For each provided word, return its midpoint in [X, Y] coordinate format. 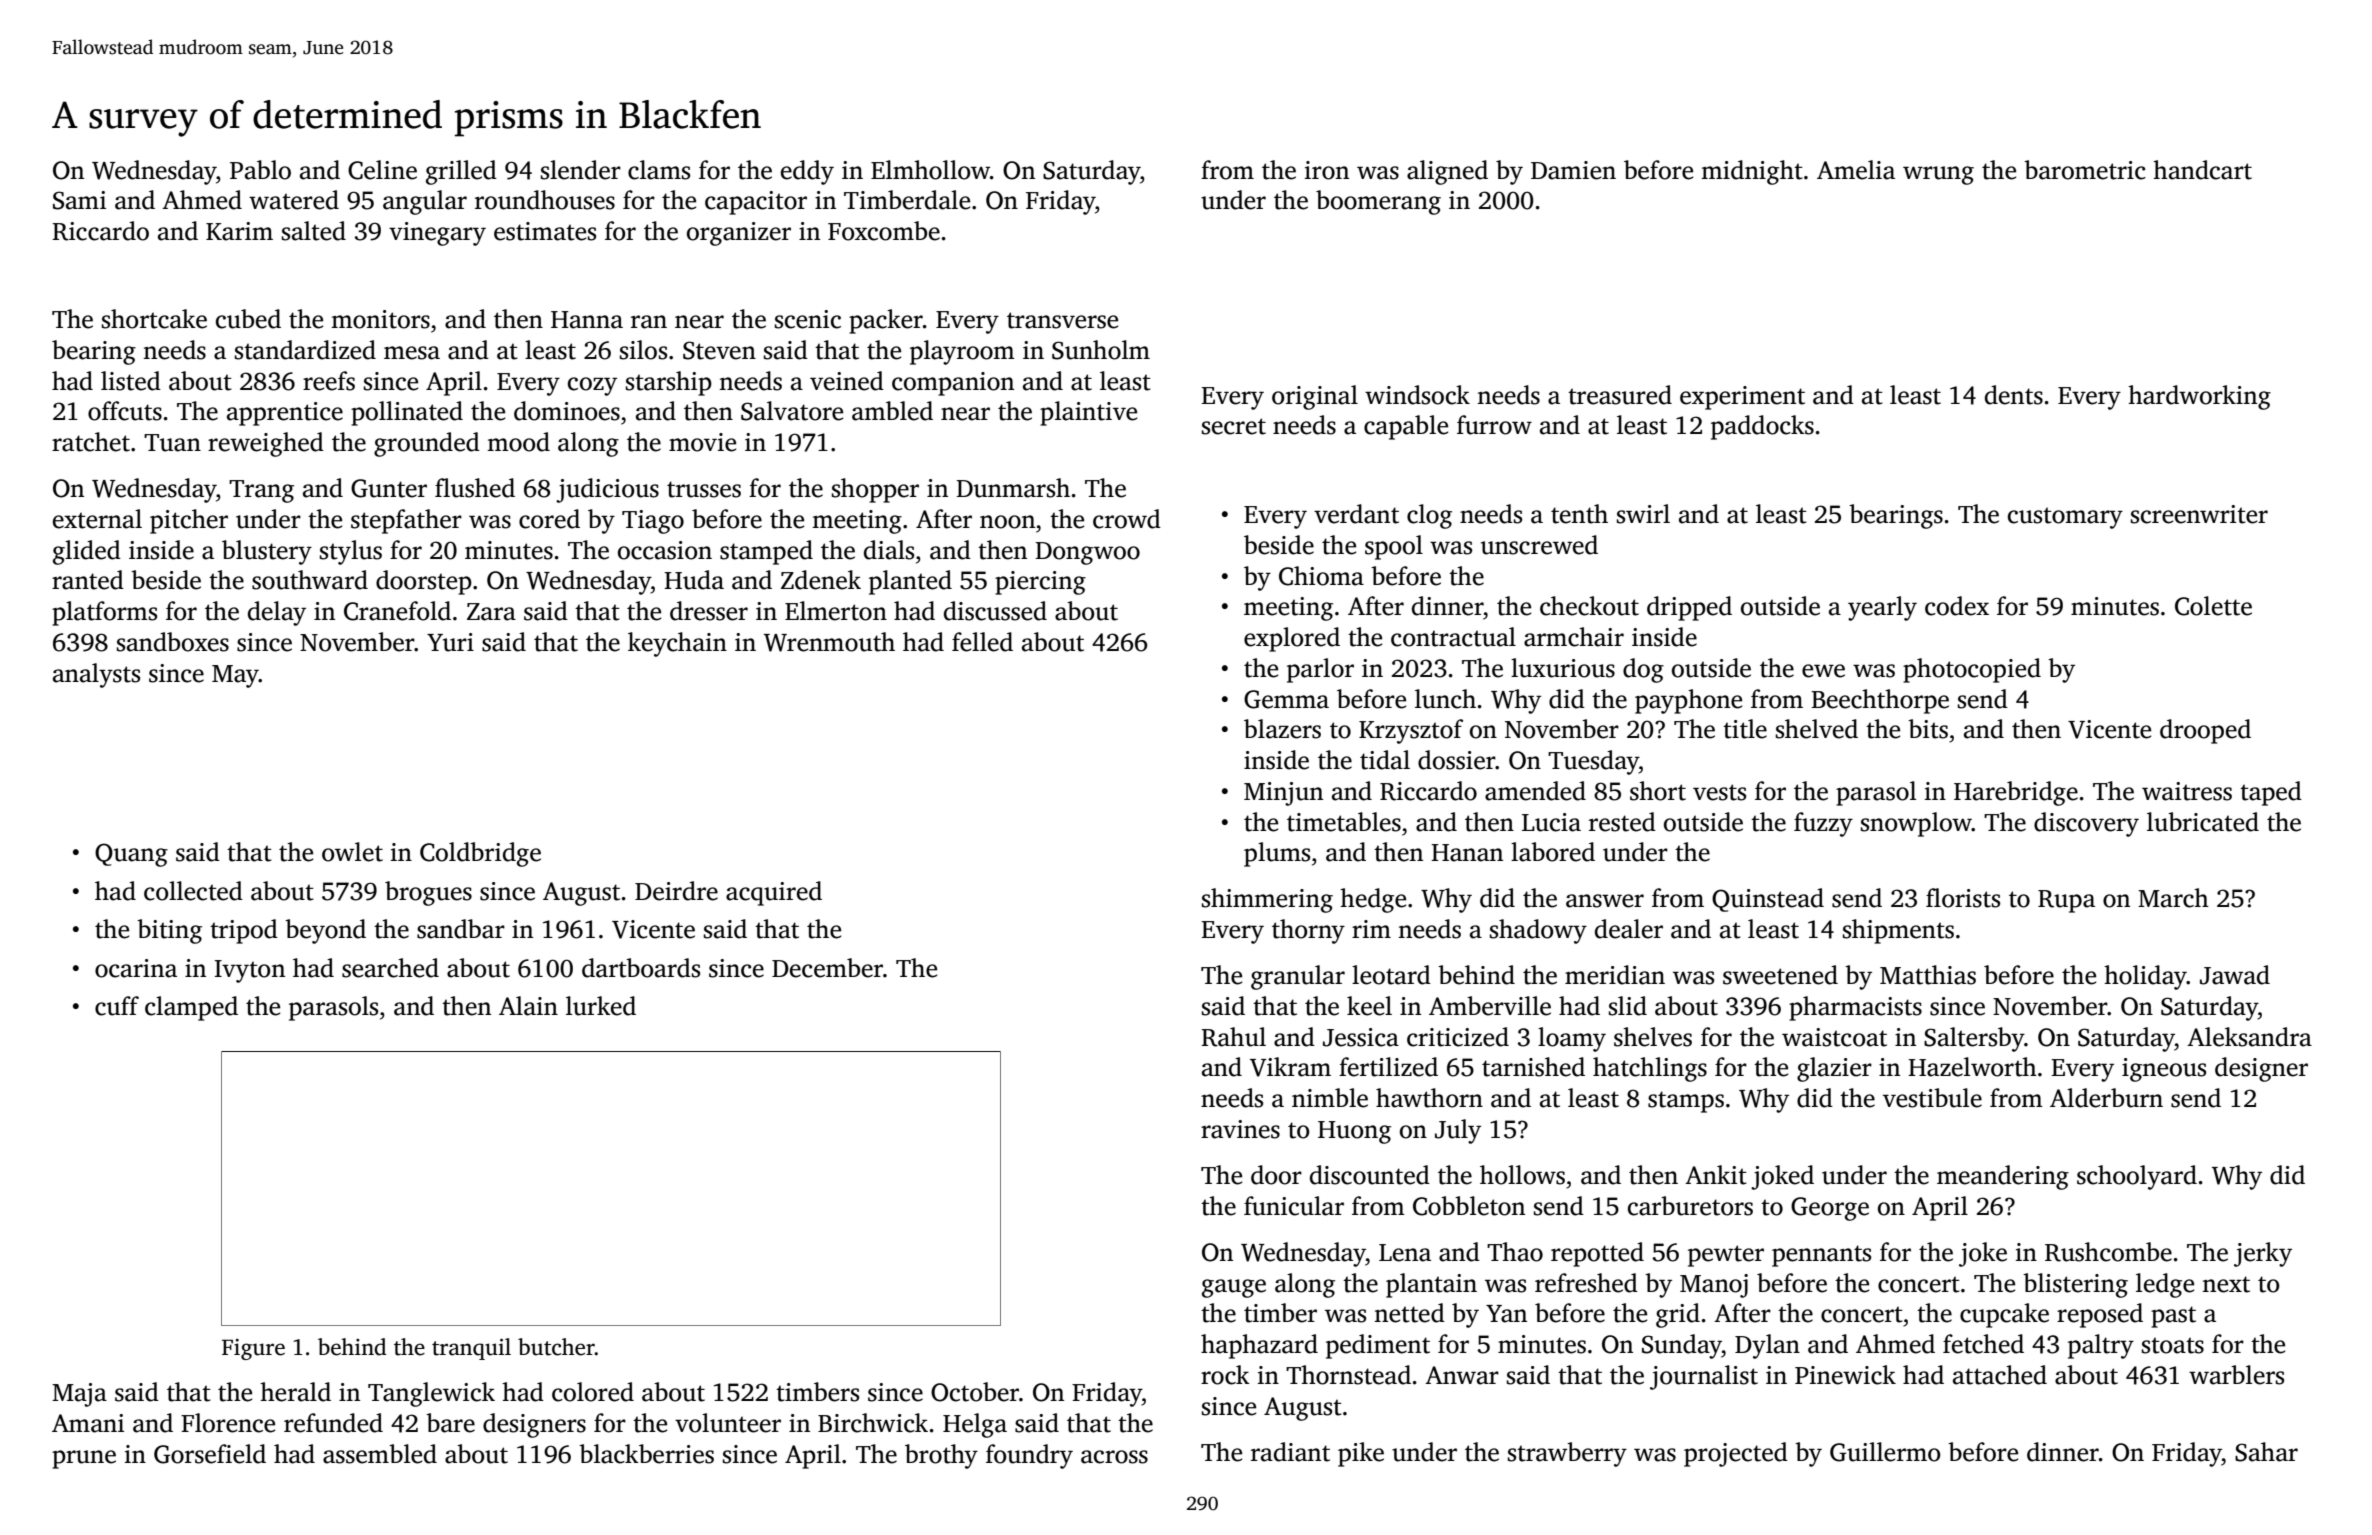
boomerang [1378, 202]
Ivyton [250, 971]
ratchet [91, 442]
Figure [253, 1349]
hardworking [2199, 397]
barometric [2085, 170]
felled [982, 642]
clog [1429, 516]
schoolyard [2137, 1177]
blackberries [646, 1454]
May [235, 676]
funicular [1294, 1206]
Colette [2213, 606]
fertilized [1388, 1067]
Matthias [1928, 975]
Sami [79, 200]
